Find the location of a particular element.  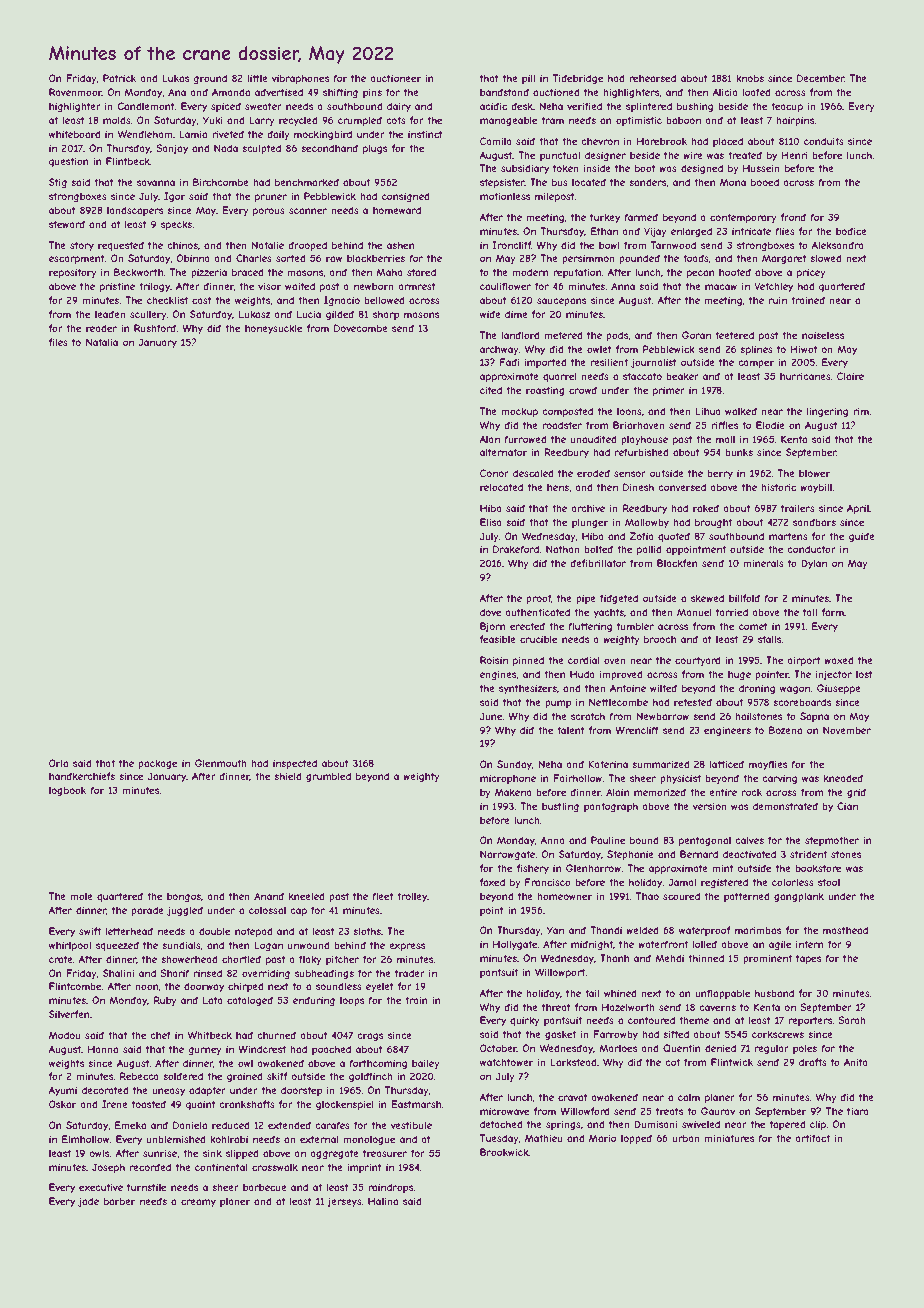

urban is located at coordinates (686, 1138).
